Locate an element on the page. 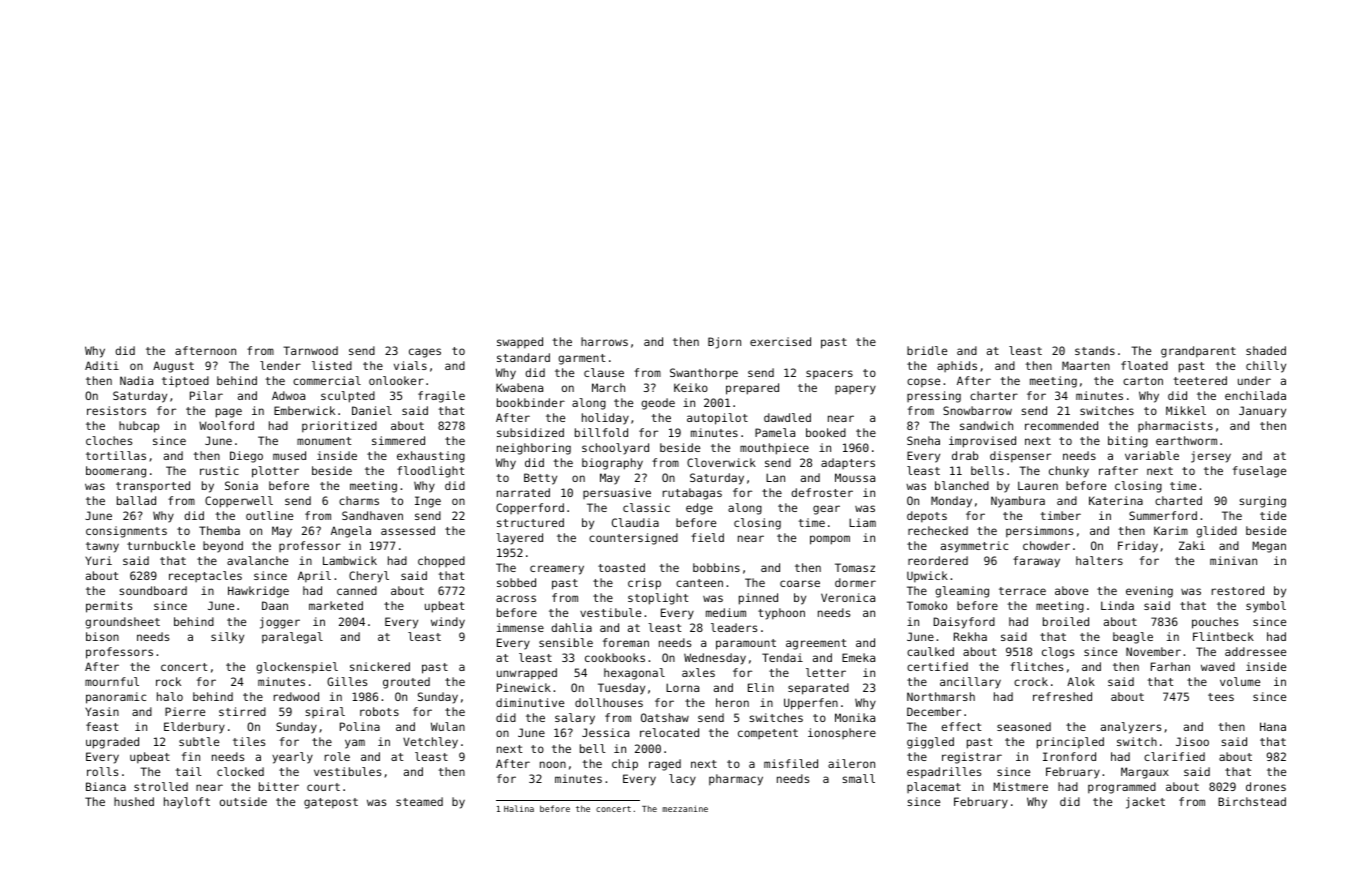 The width and height of the image is (1372, 887). Zaki is located at coordinates (1192, 545).
